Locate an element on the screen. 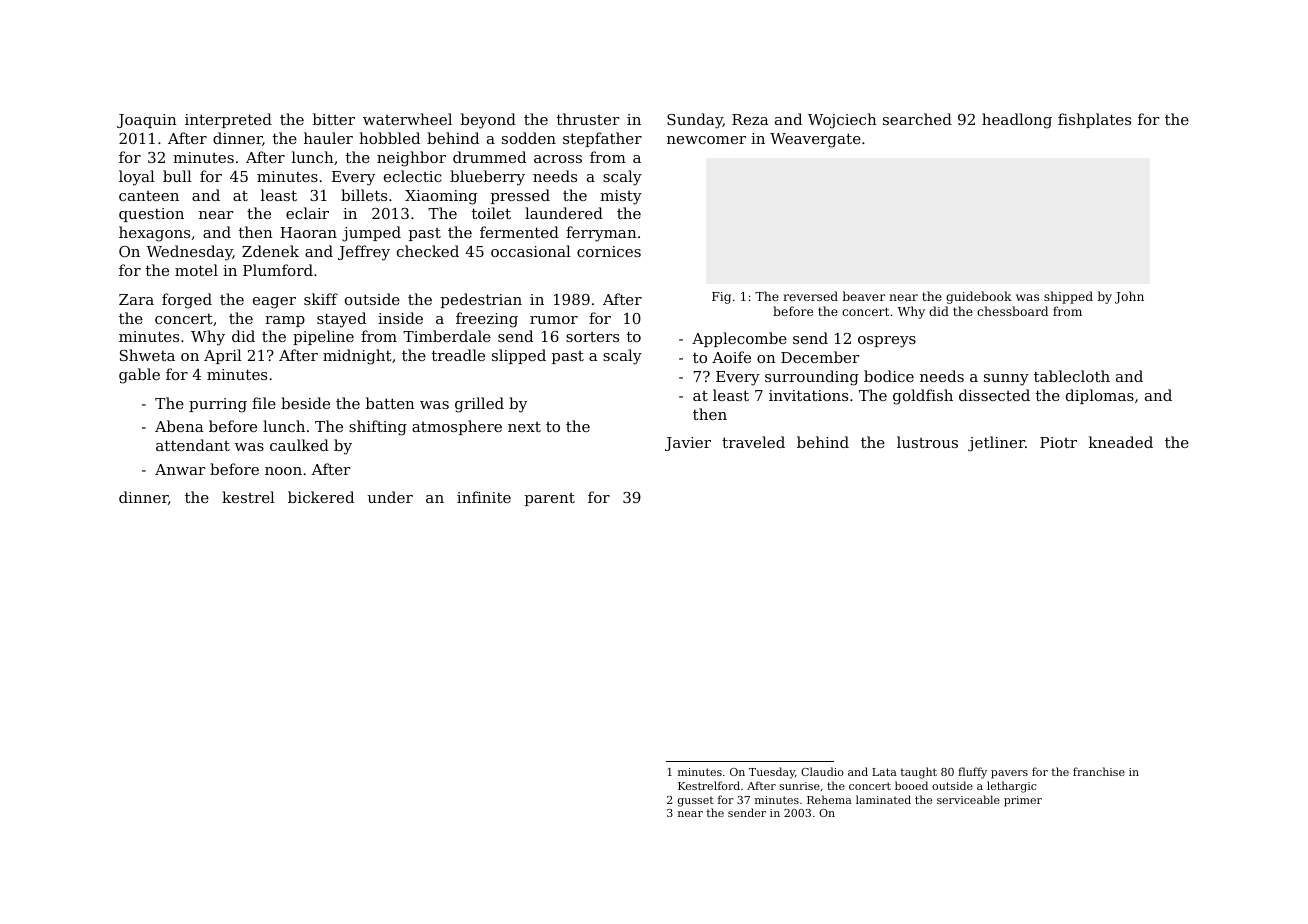 Image resolution: width=1308 pixels, height=924 pixels. bickered is located at coordinates (321, 497).
